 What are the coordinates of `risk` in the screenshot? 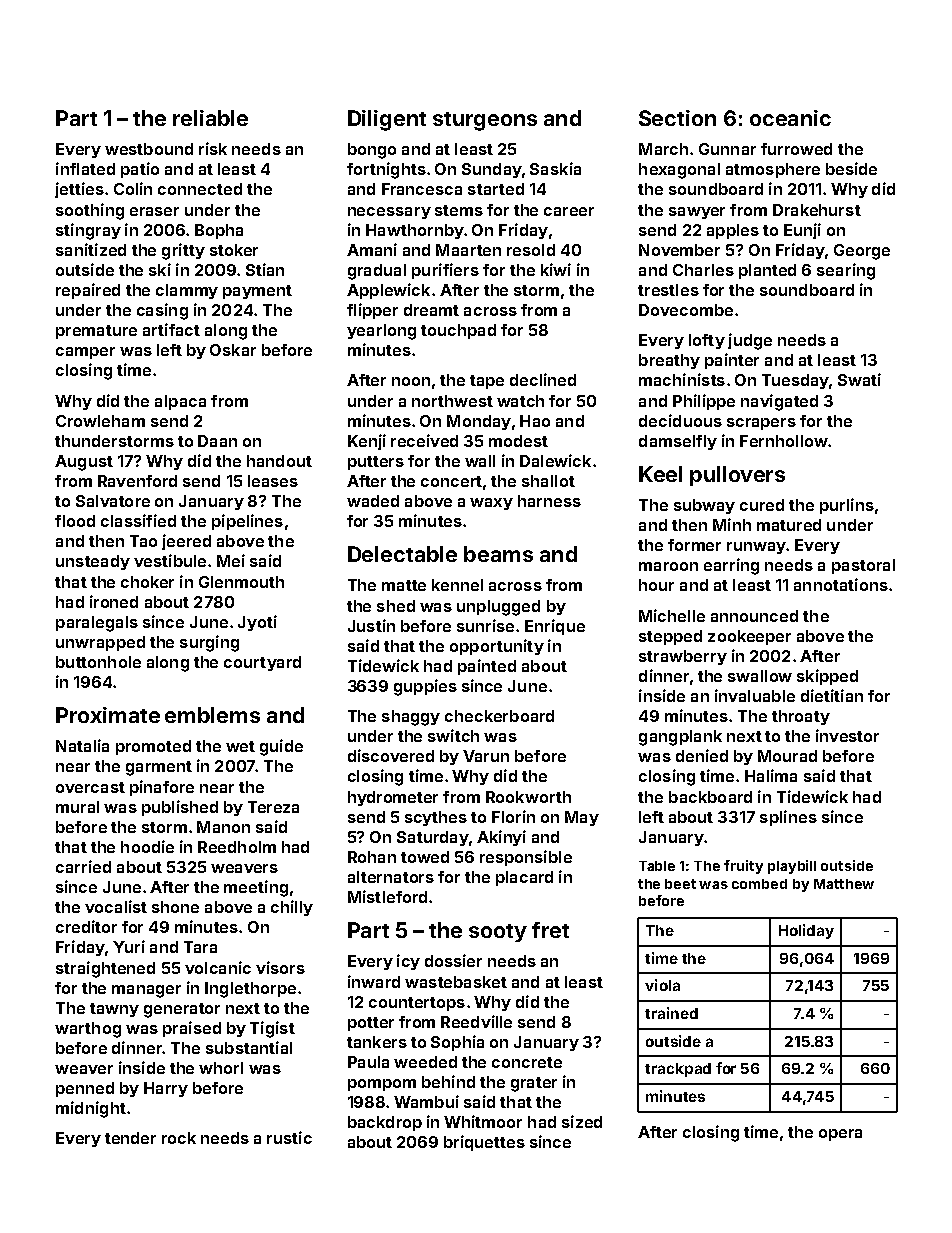 It's located at (213, 148).
